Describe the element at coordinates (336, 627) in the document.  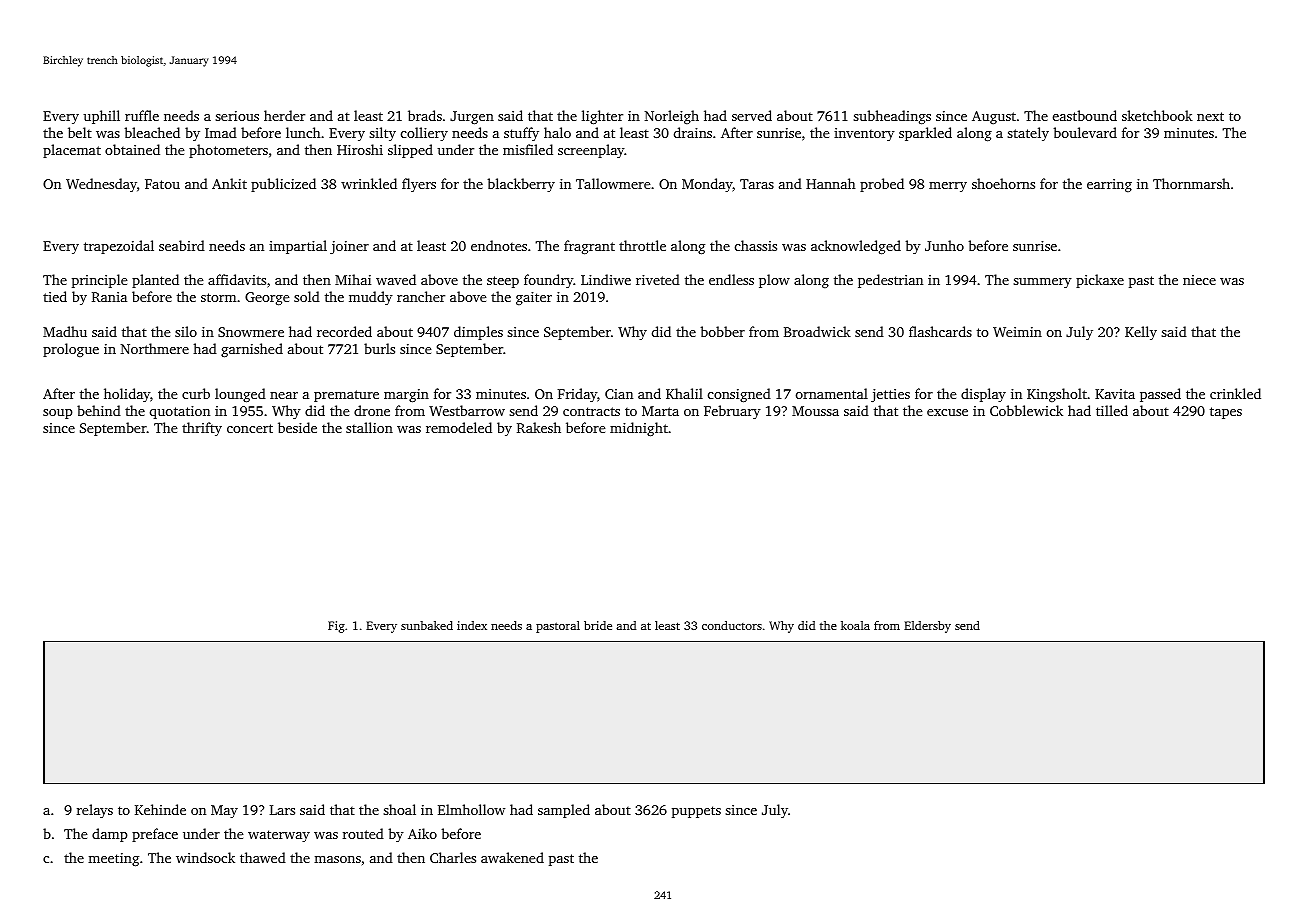
I see `Fig` at that location.
